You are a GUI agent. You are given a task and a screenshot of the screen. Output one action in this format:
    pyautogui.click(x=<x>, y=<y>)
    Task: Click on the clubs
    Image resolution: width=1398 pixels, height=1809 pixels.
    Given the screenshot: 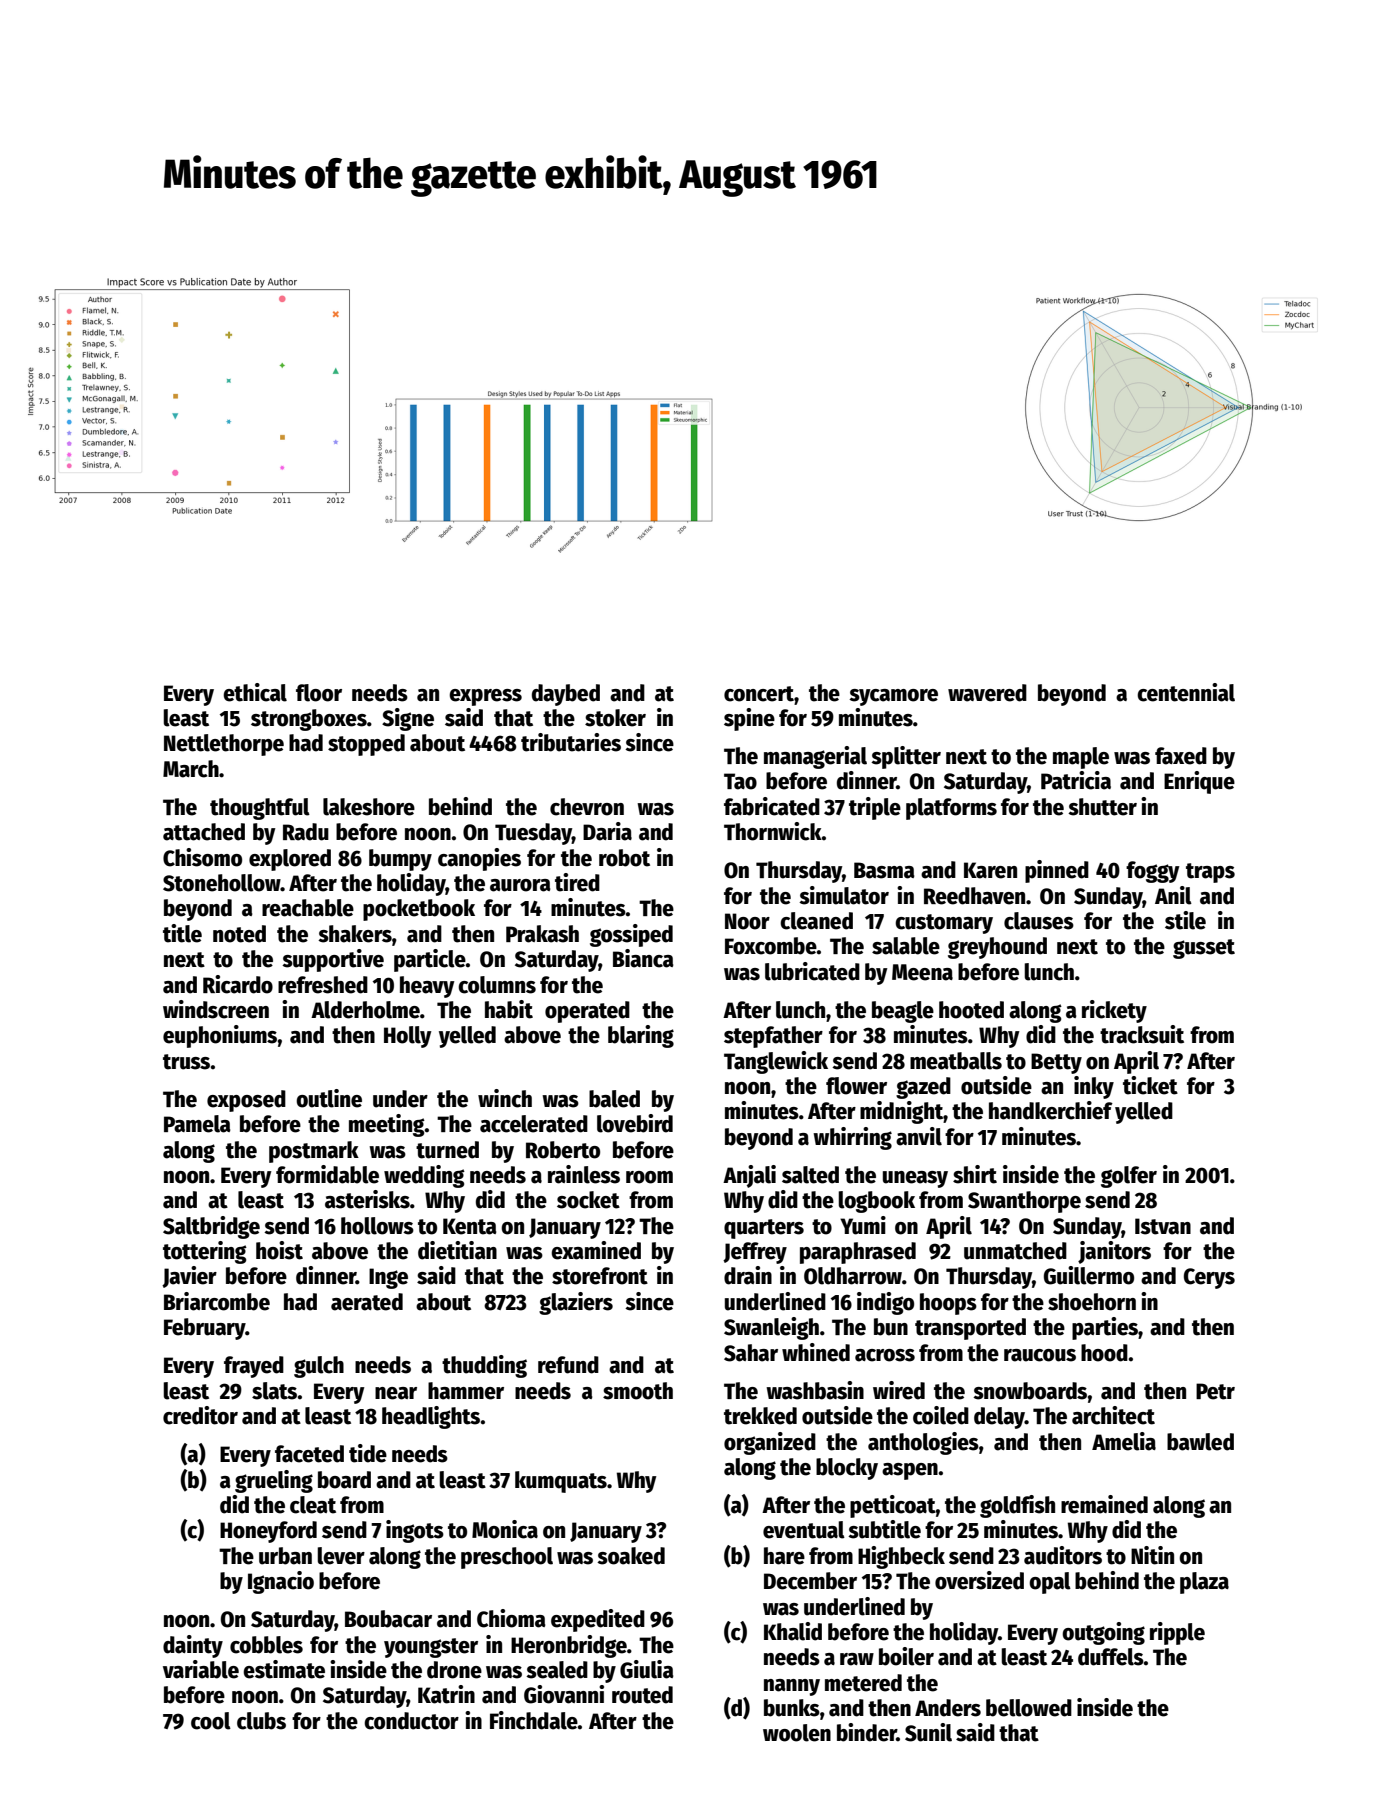 What is the action you would take?
    pyautogui.click(x=261, y=1721)
